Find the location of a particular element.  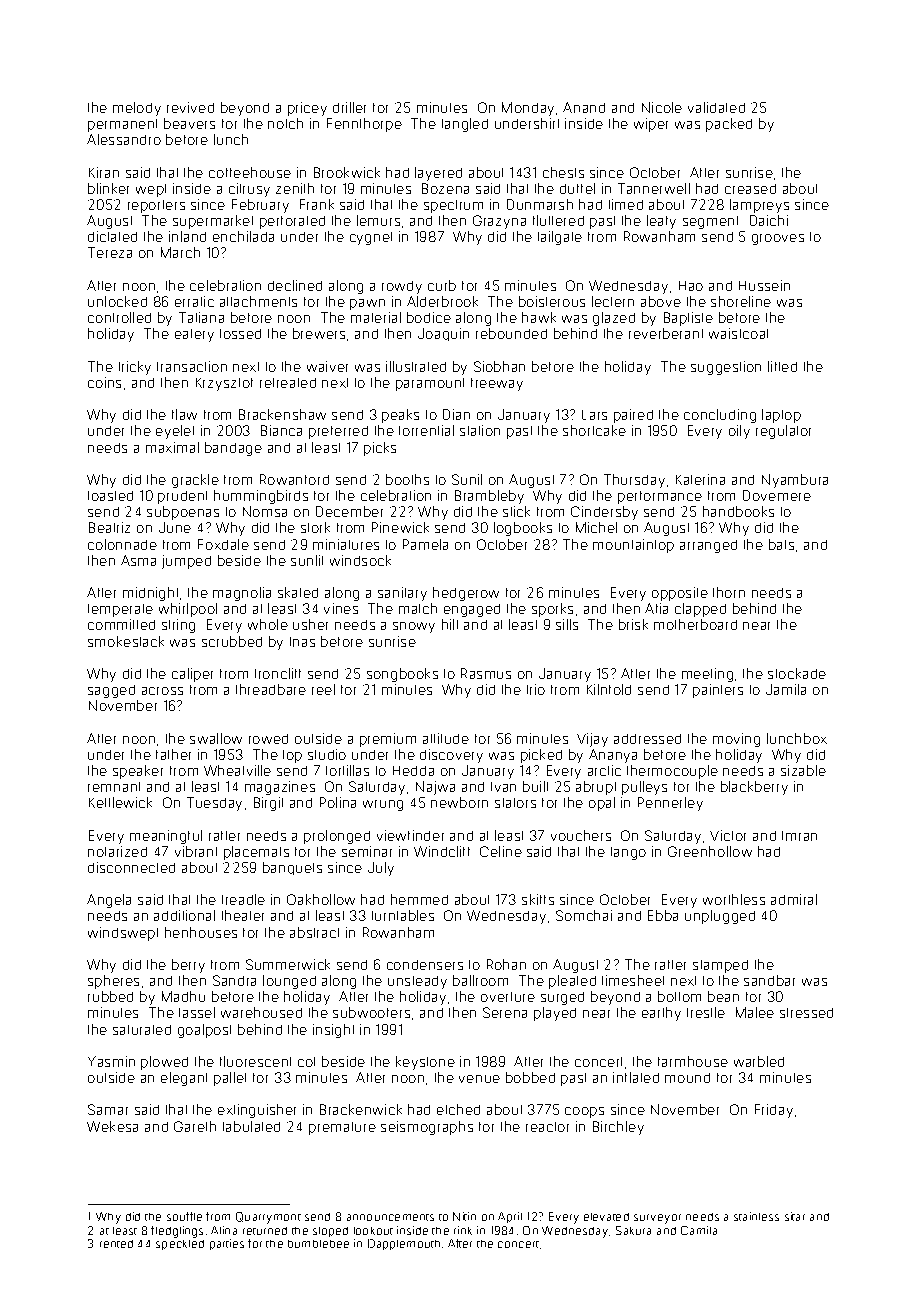

driller is located at coordinates (349, 107).
